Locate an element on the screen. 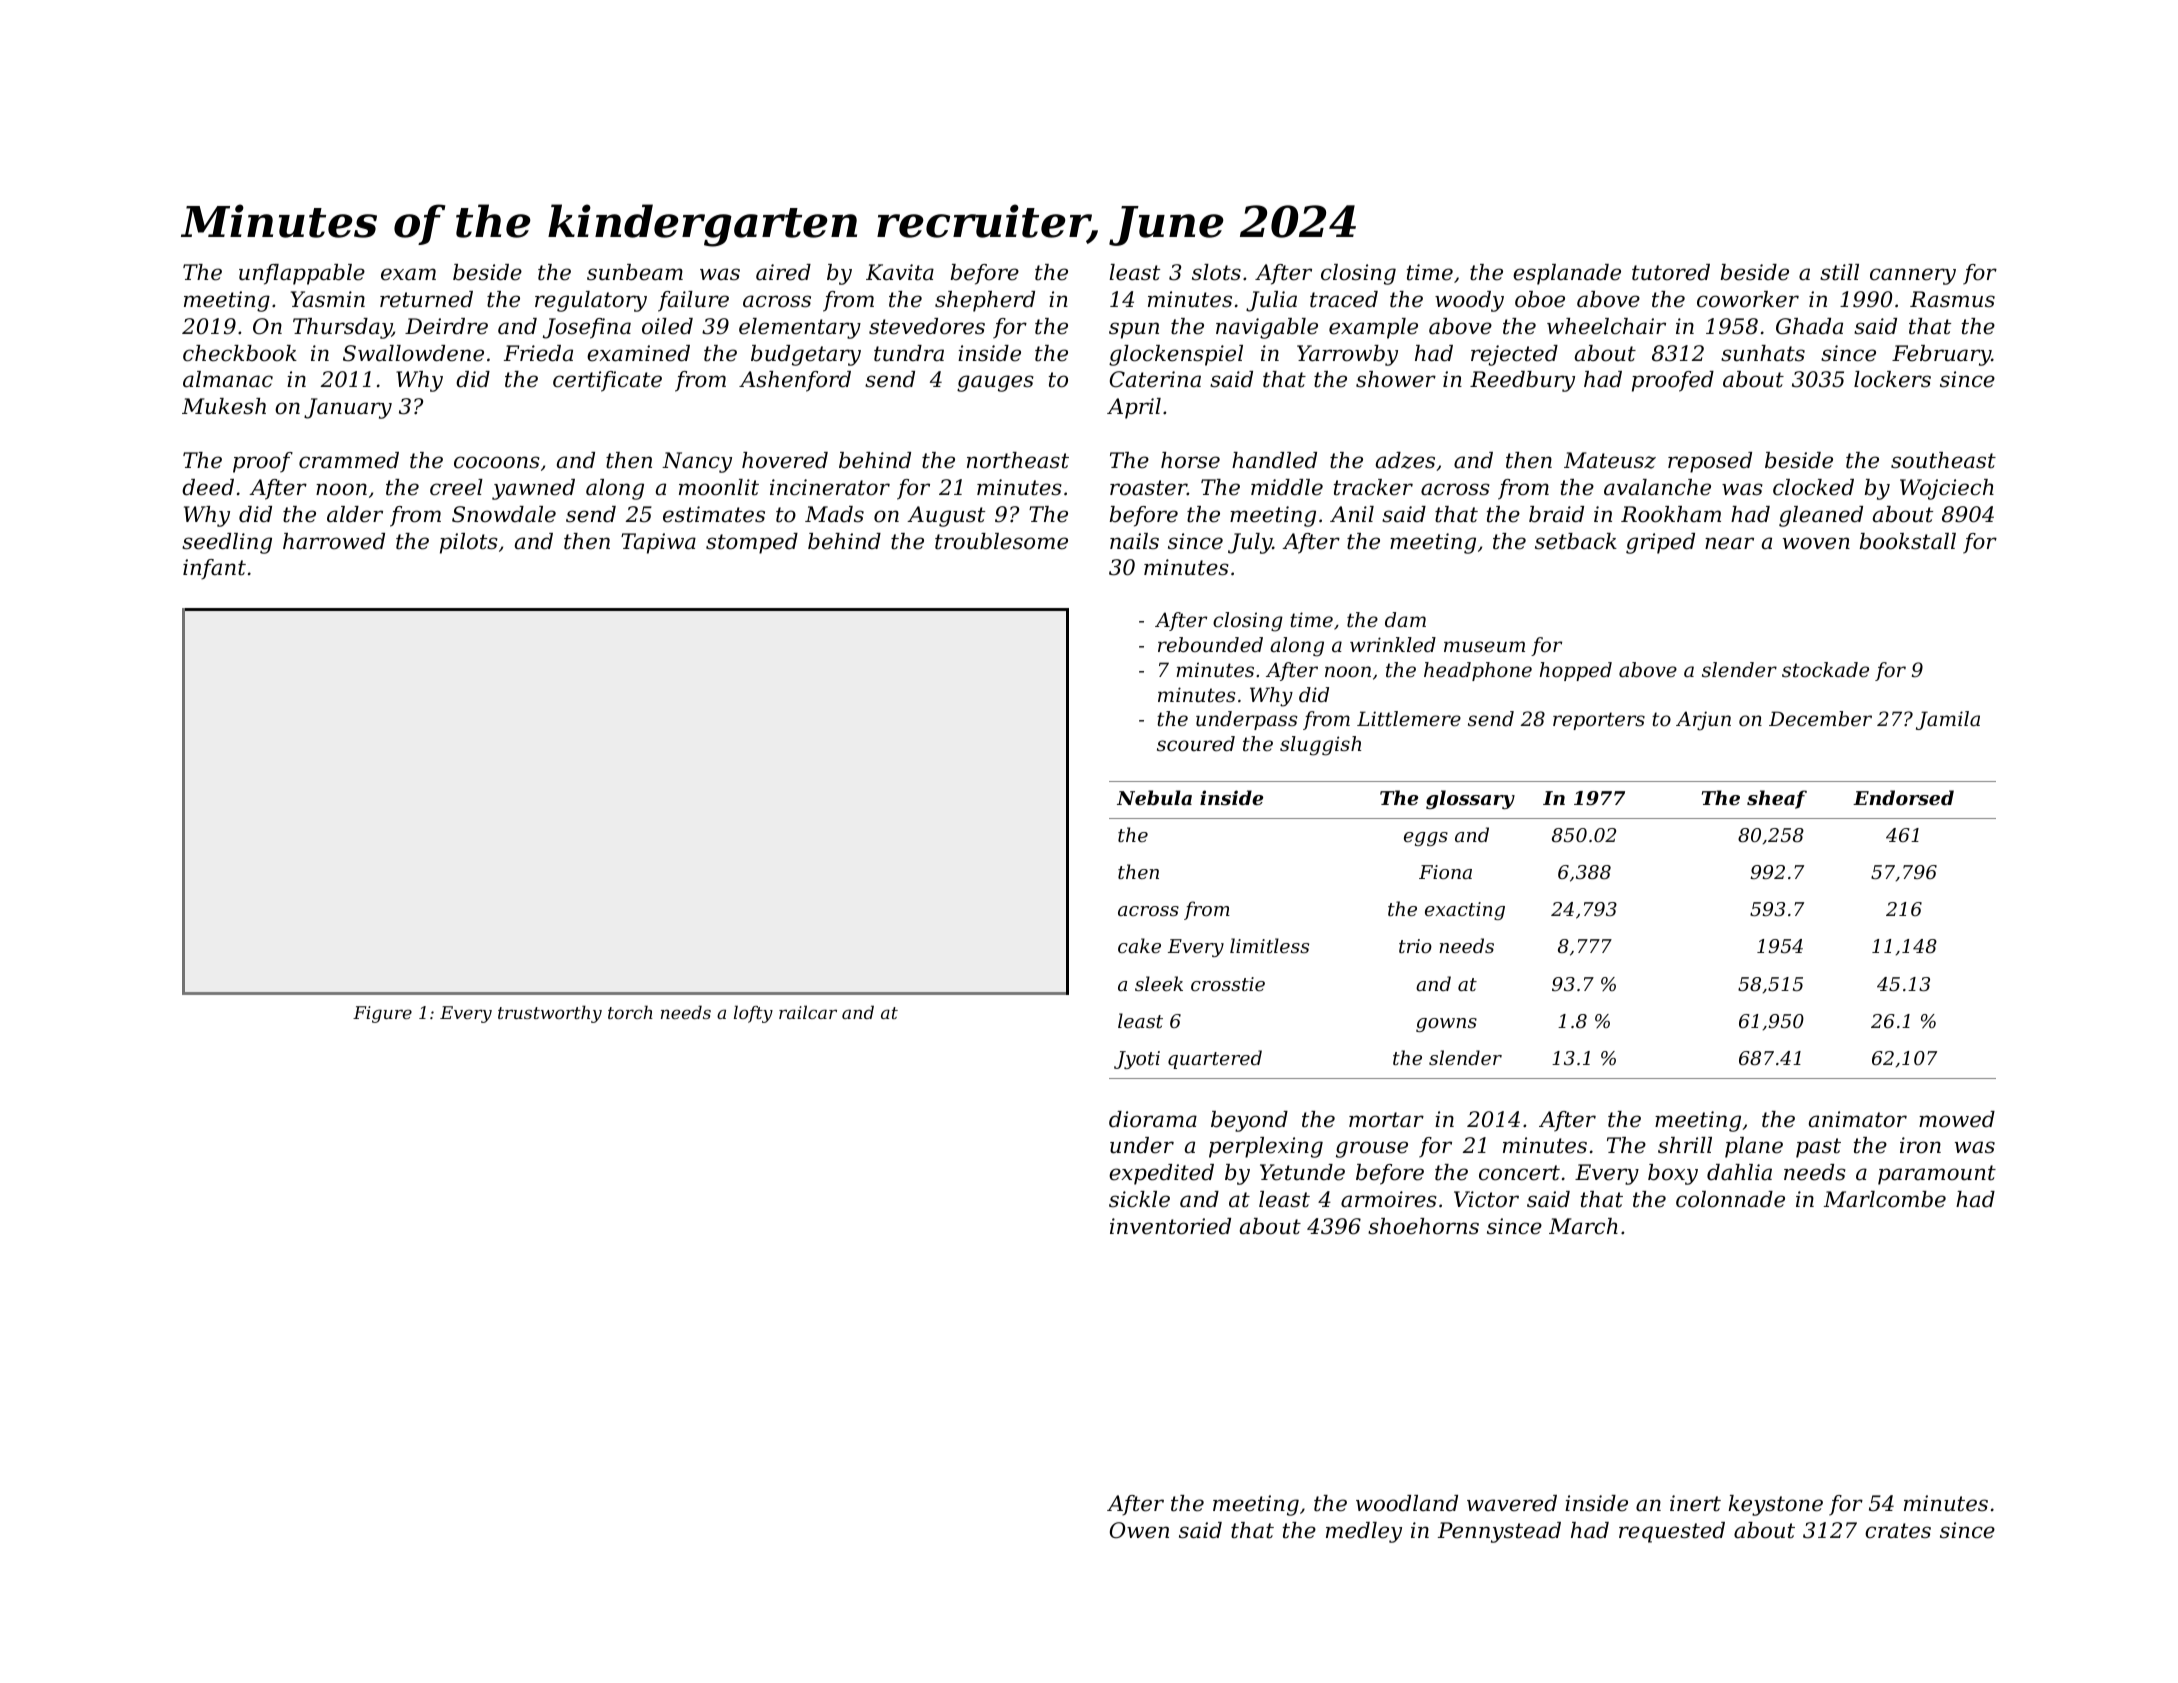 This screenshot has width=2178, height=1683. exacting is located at coordinates (1465, 911).
